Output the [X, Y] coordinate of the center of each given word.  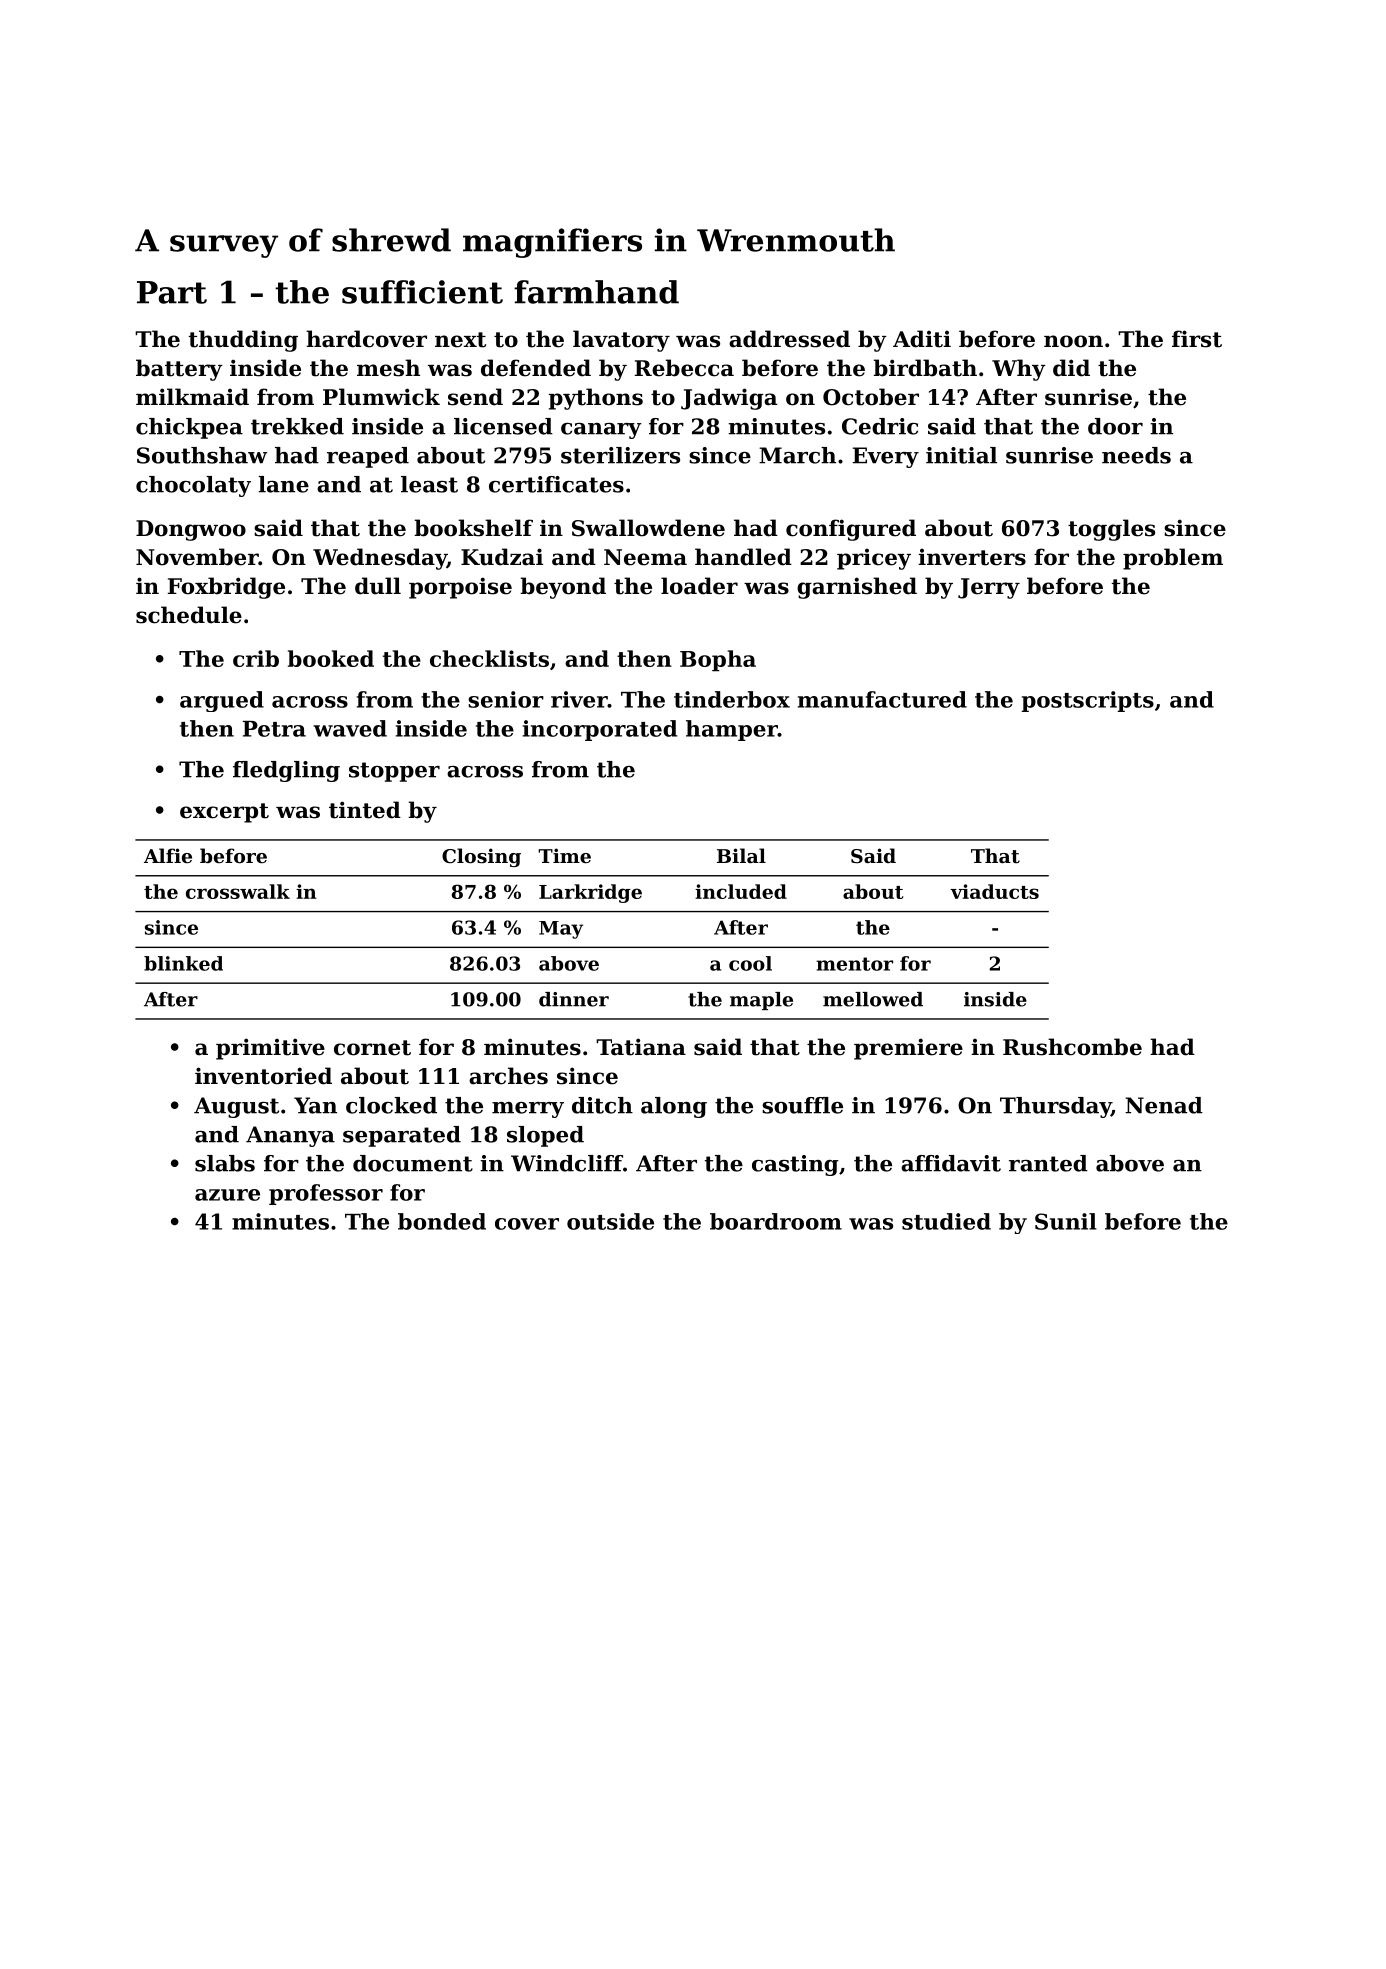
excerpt [224, 813]
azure [227, 1195]
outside [610, 1221]
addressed [789, 339]
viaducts [994, 891]
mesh [388, 368]
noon [1073, 341]
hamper [732, 730]
